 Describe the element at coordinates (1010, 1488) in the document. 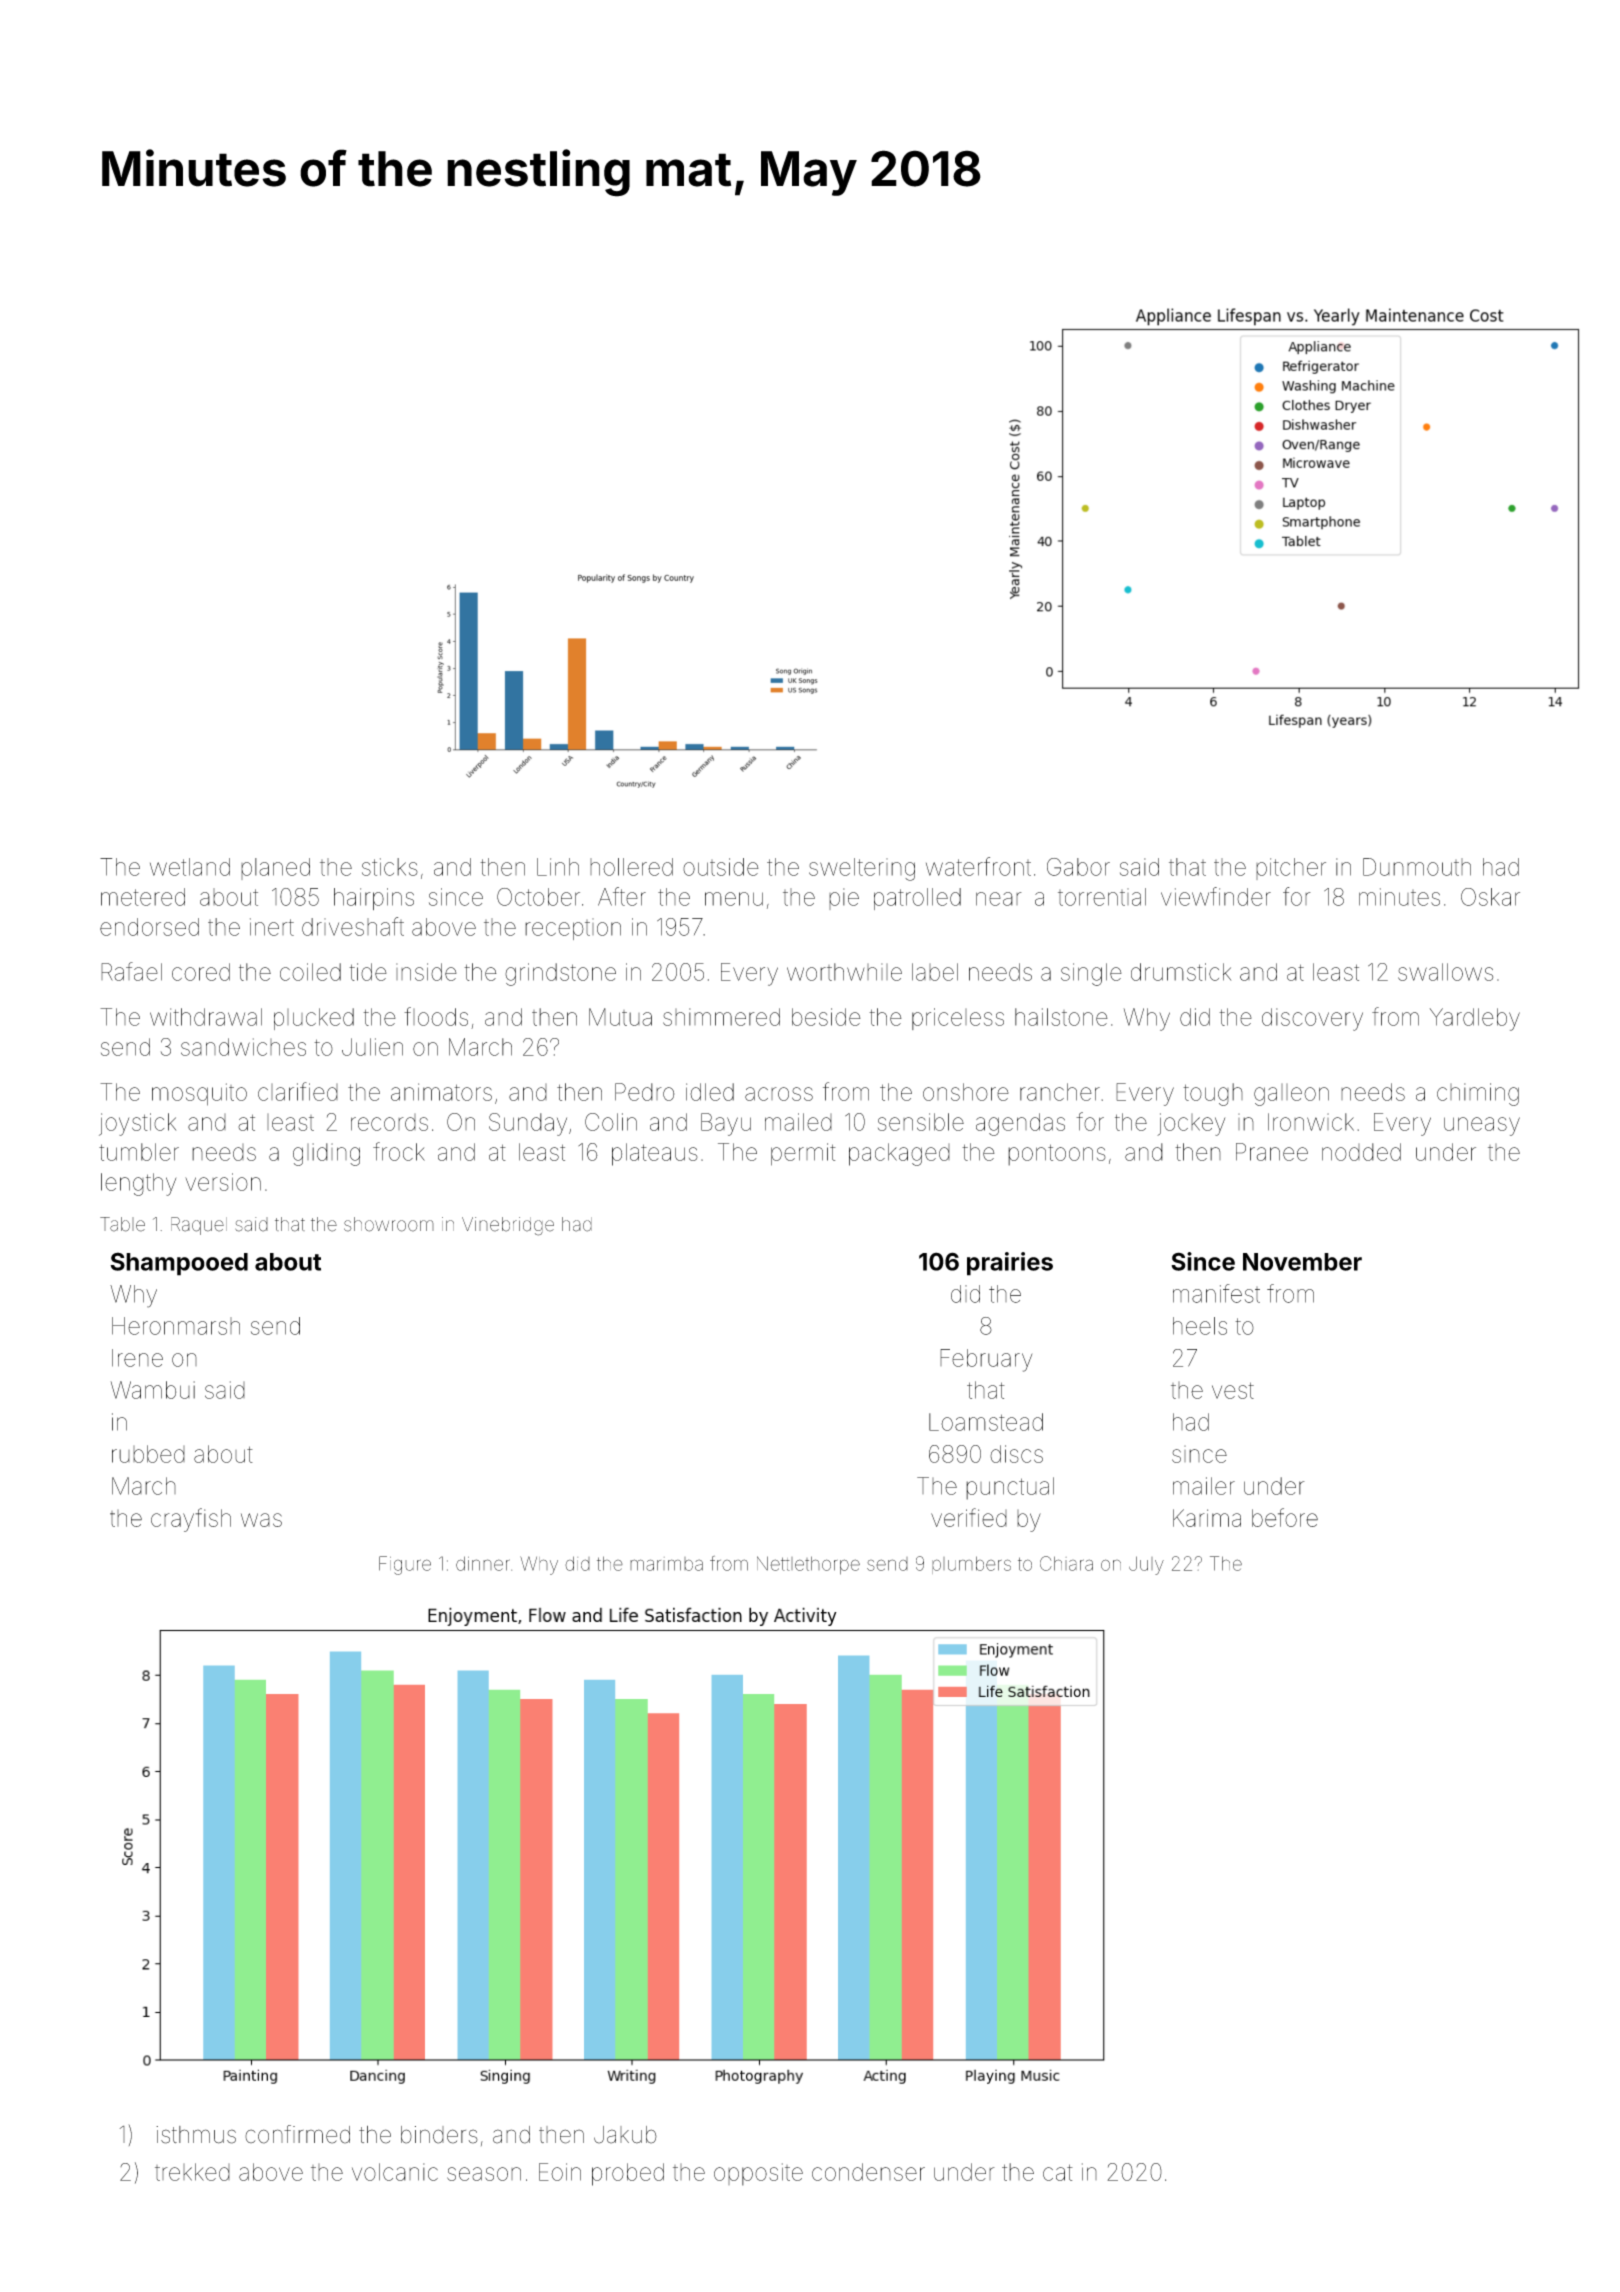

I see `punctual` at that location.
